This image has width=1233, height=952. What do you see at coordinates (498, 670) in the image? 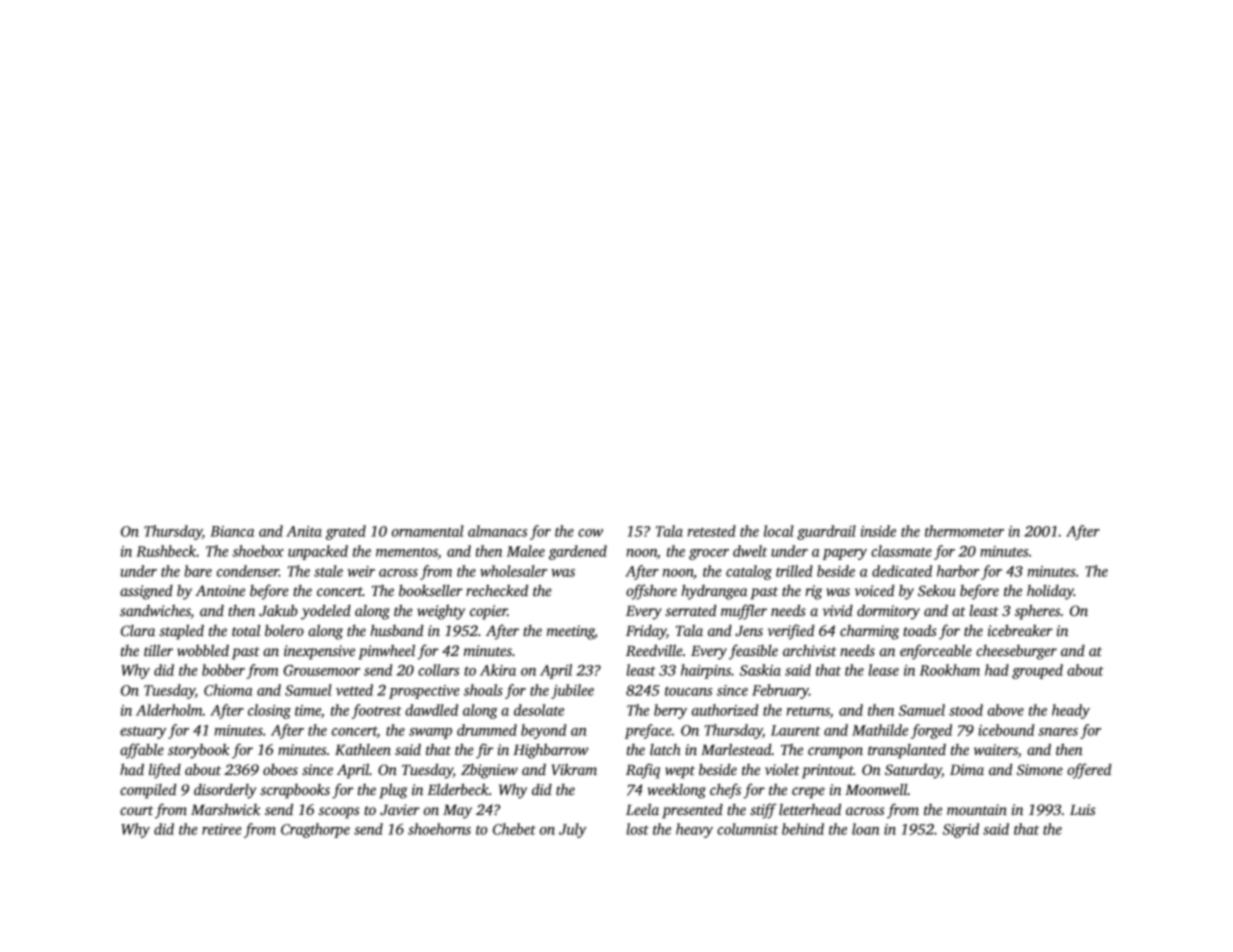
I see `Akira` at bounding box center [498, 670].
